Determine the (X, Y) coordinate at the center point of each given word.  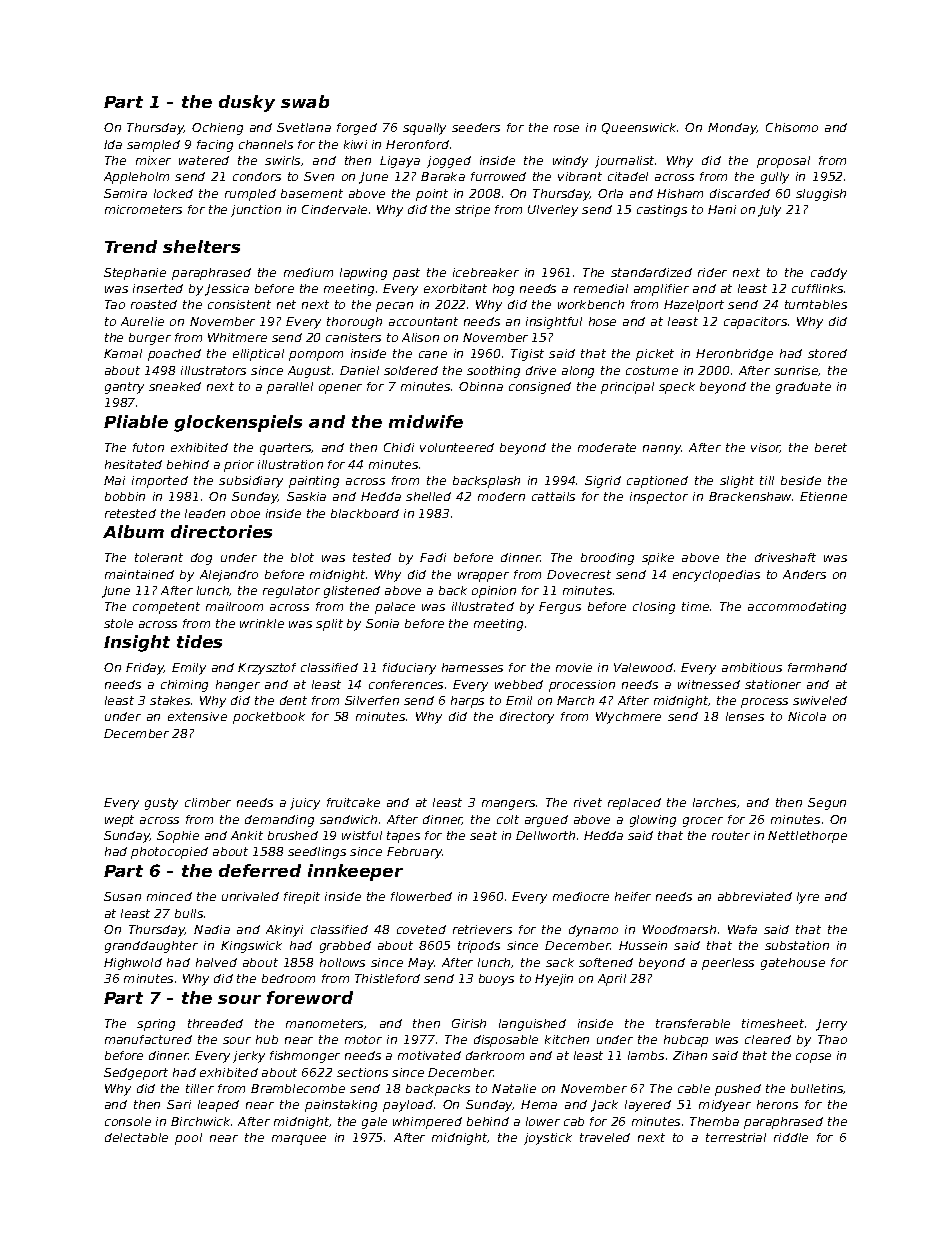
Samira (125, 193)
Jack (604, 1106)
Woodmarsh (679, 929)
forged (357, 129)
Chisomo (792, 127)
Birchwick (200, 1121)
